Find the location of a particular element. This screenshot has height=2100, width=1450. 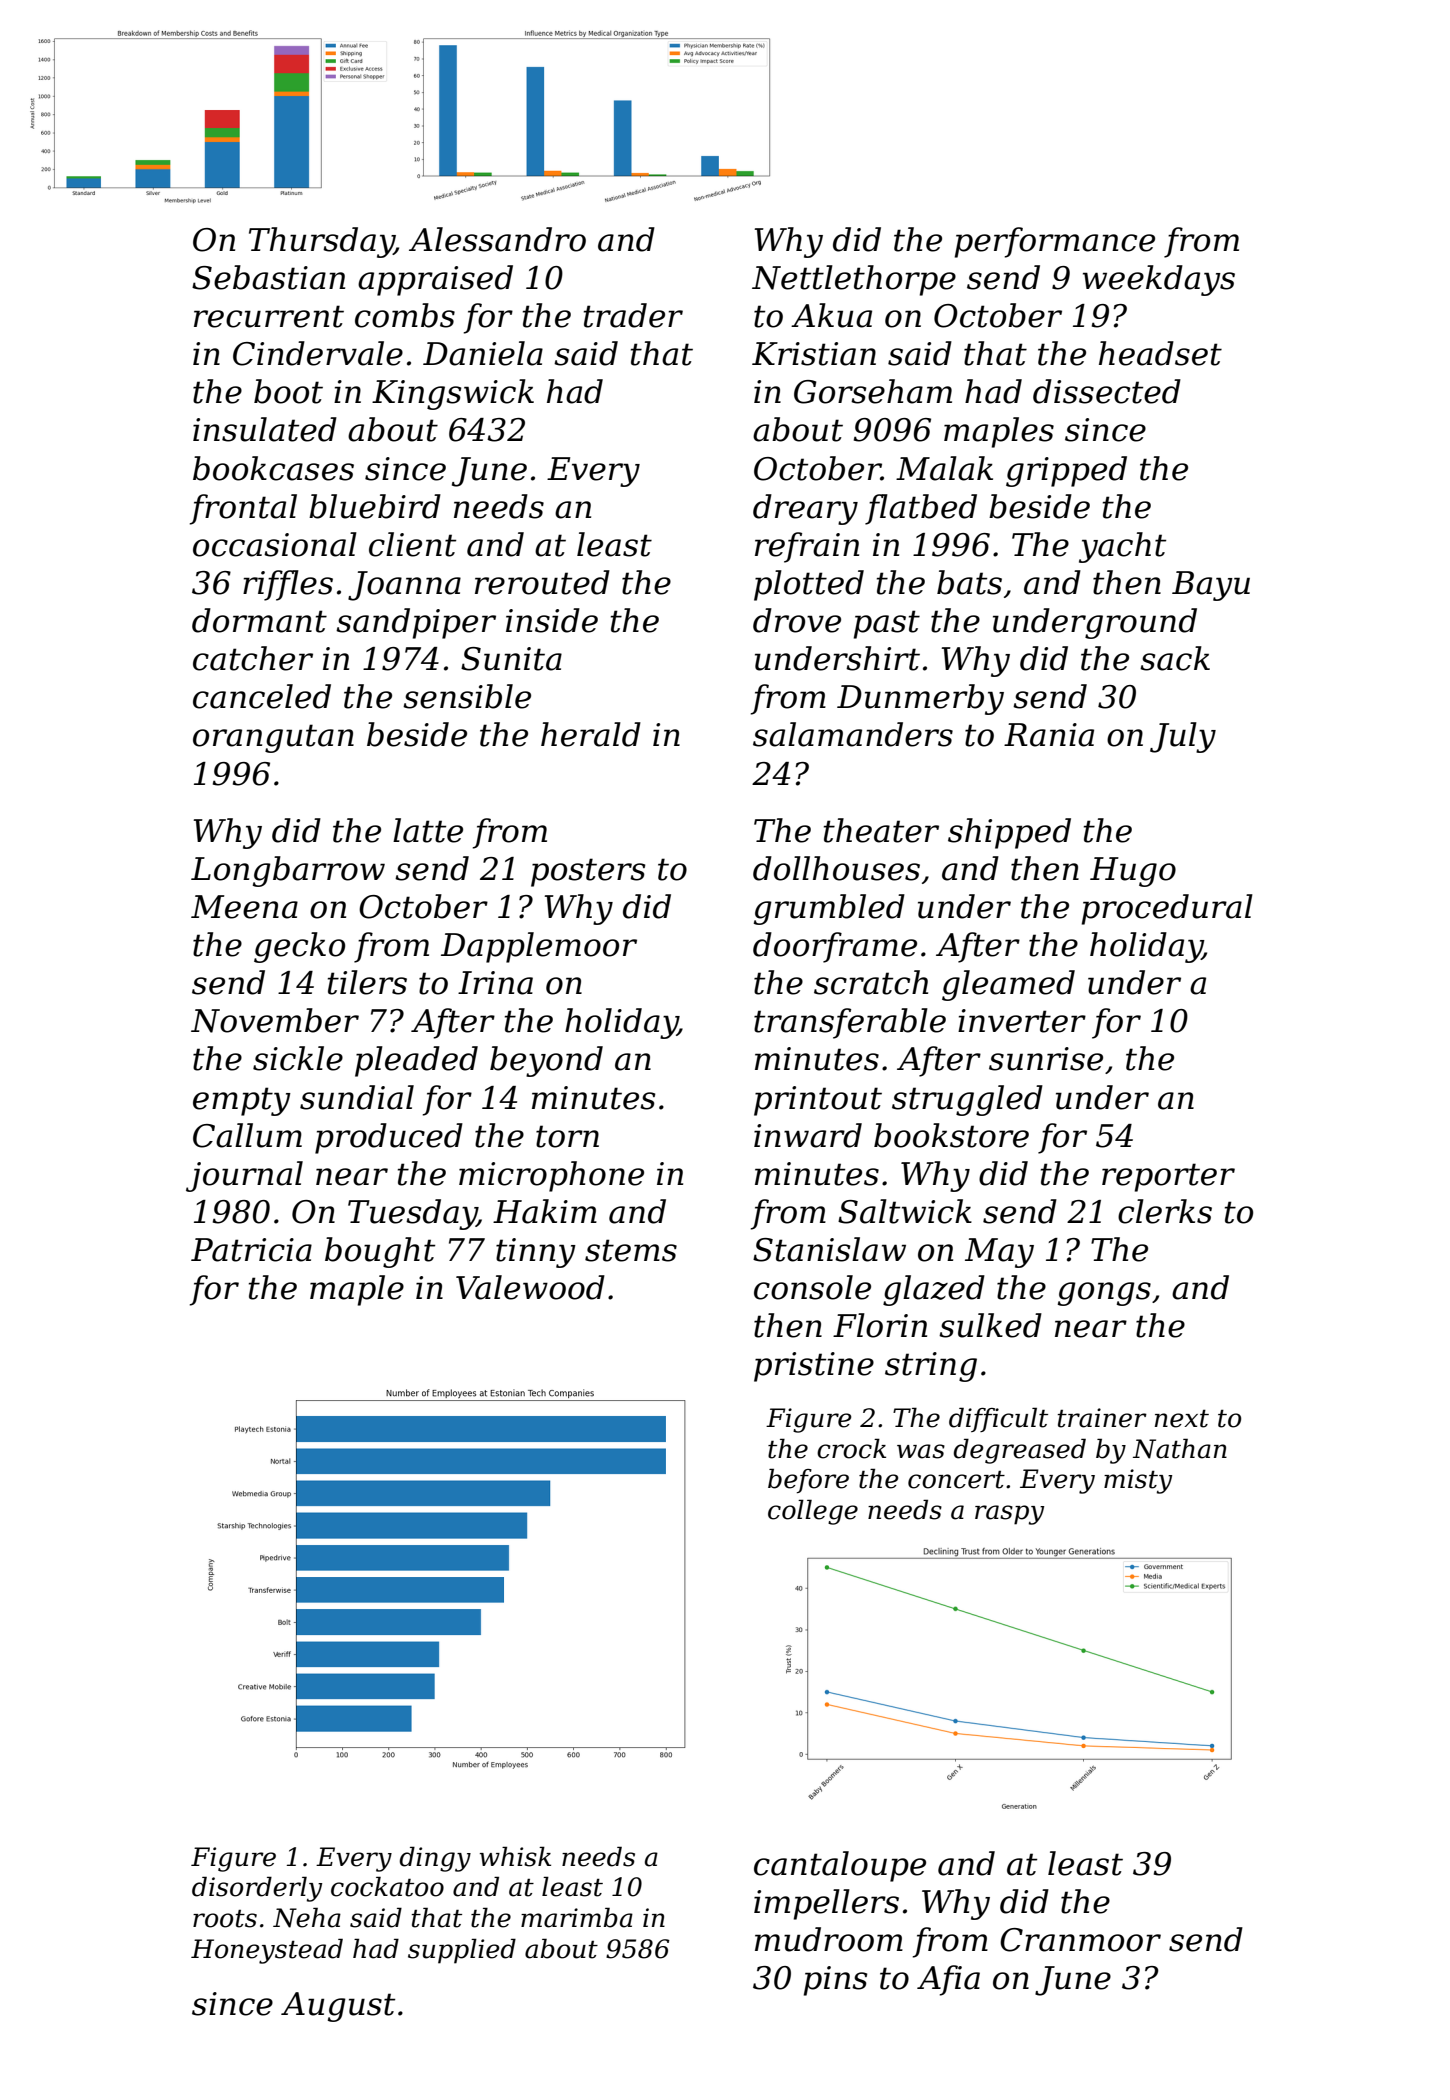

Honeystead is located at coordinates (267, 1951).
